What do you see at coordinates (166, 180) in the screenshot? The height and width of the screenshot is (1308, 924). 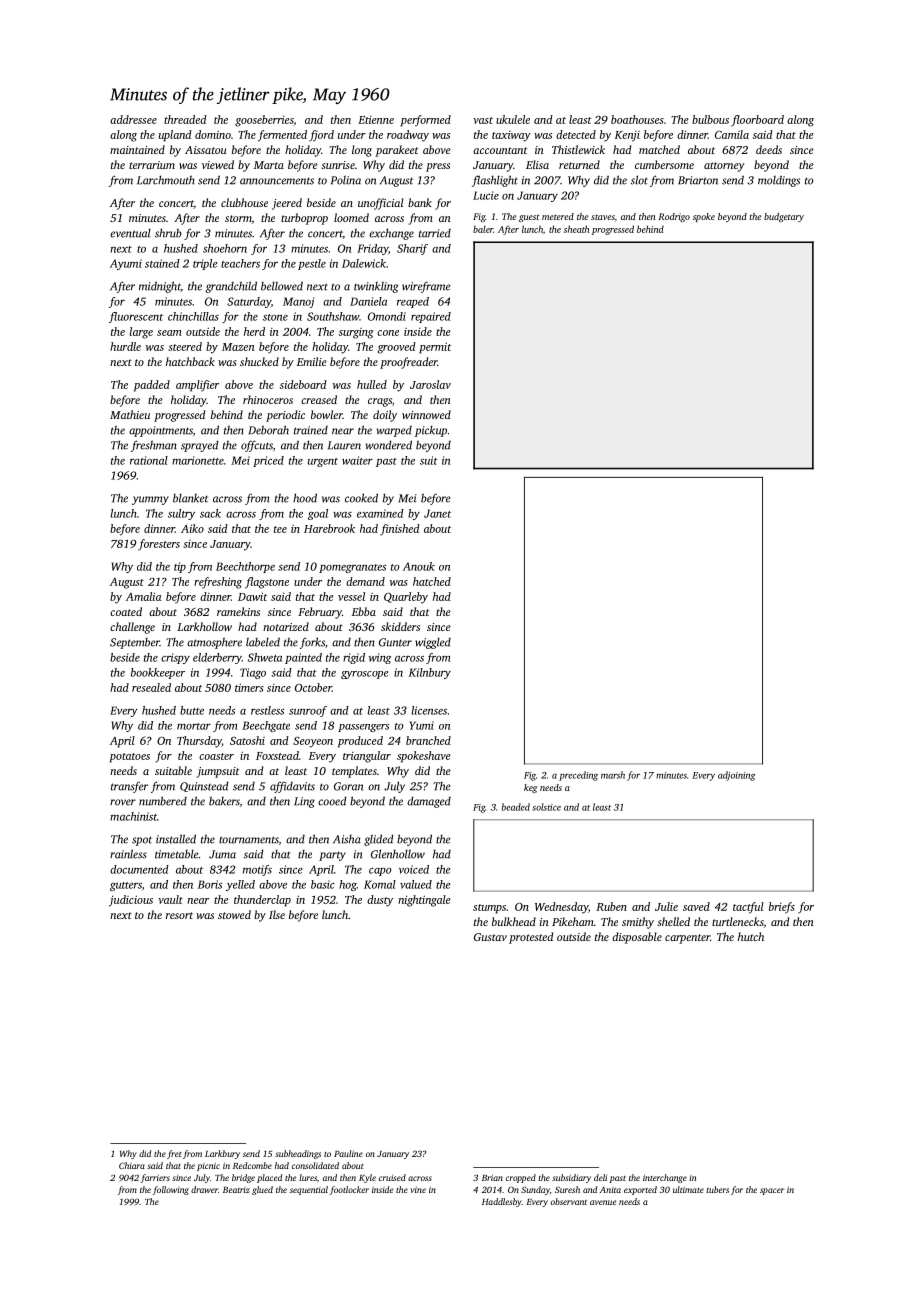 I see `Larchmouth` at bounding box center [166, 180].
